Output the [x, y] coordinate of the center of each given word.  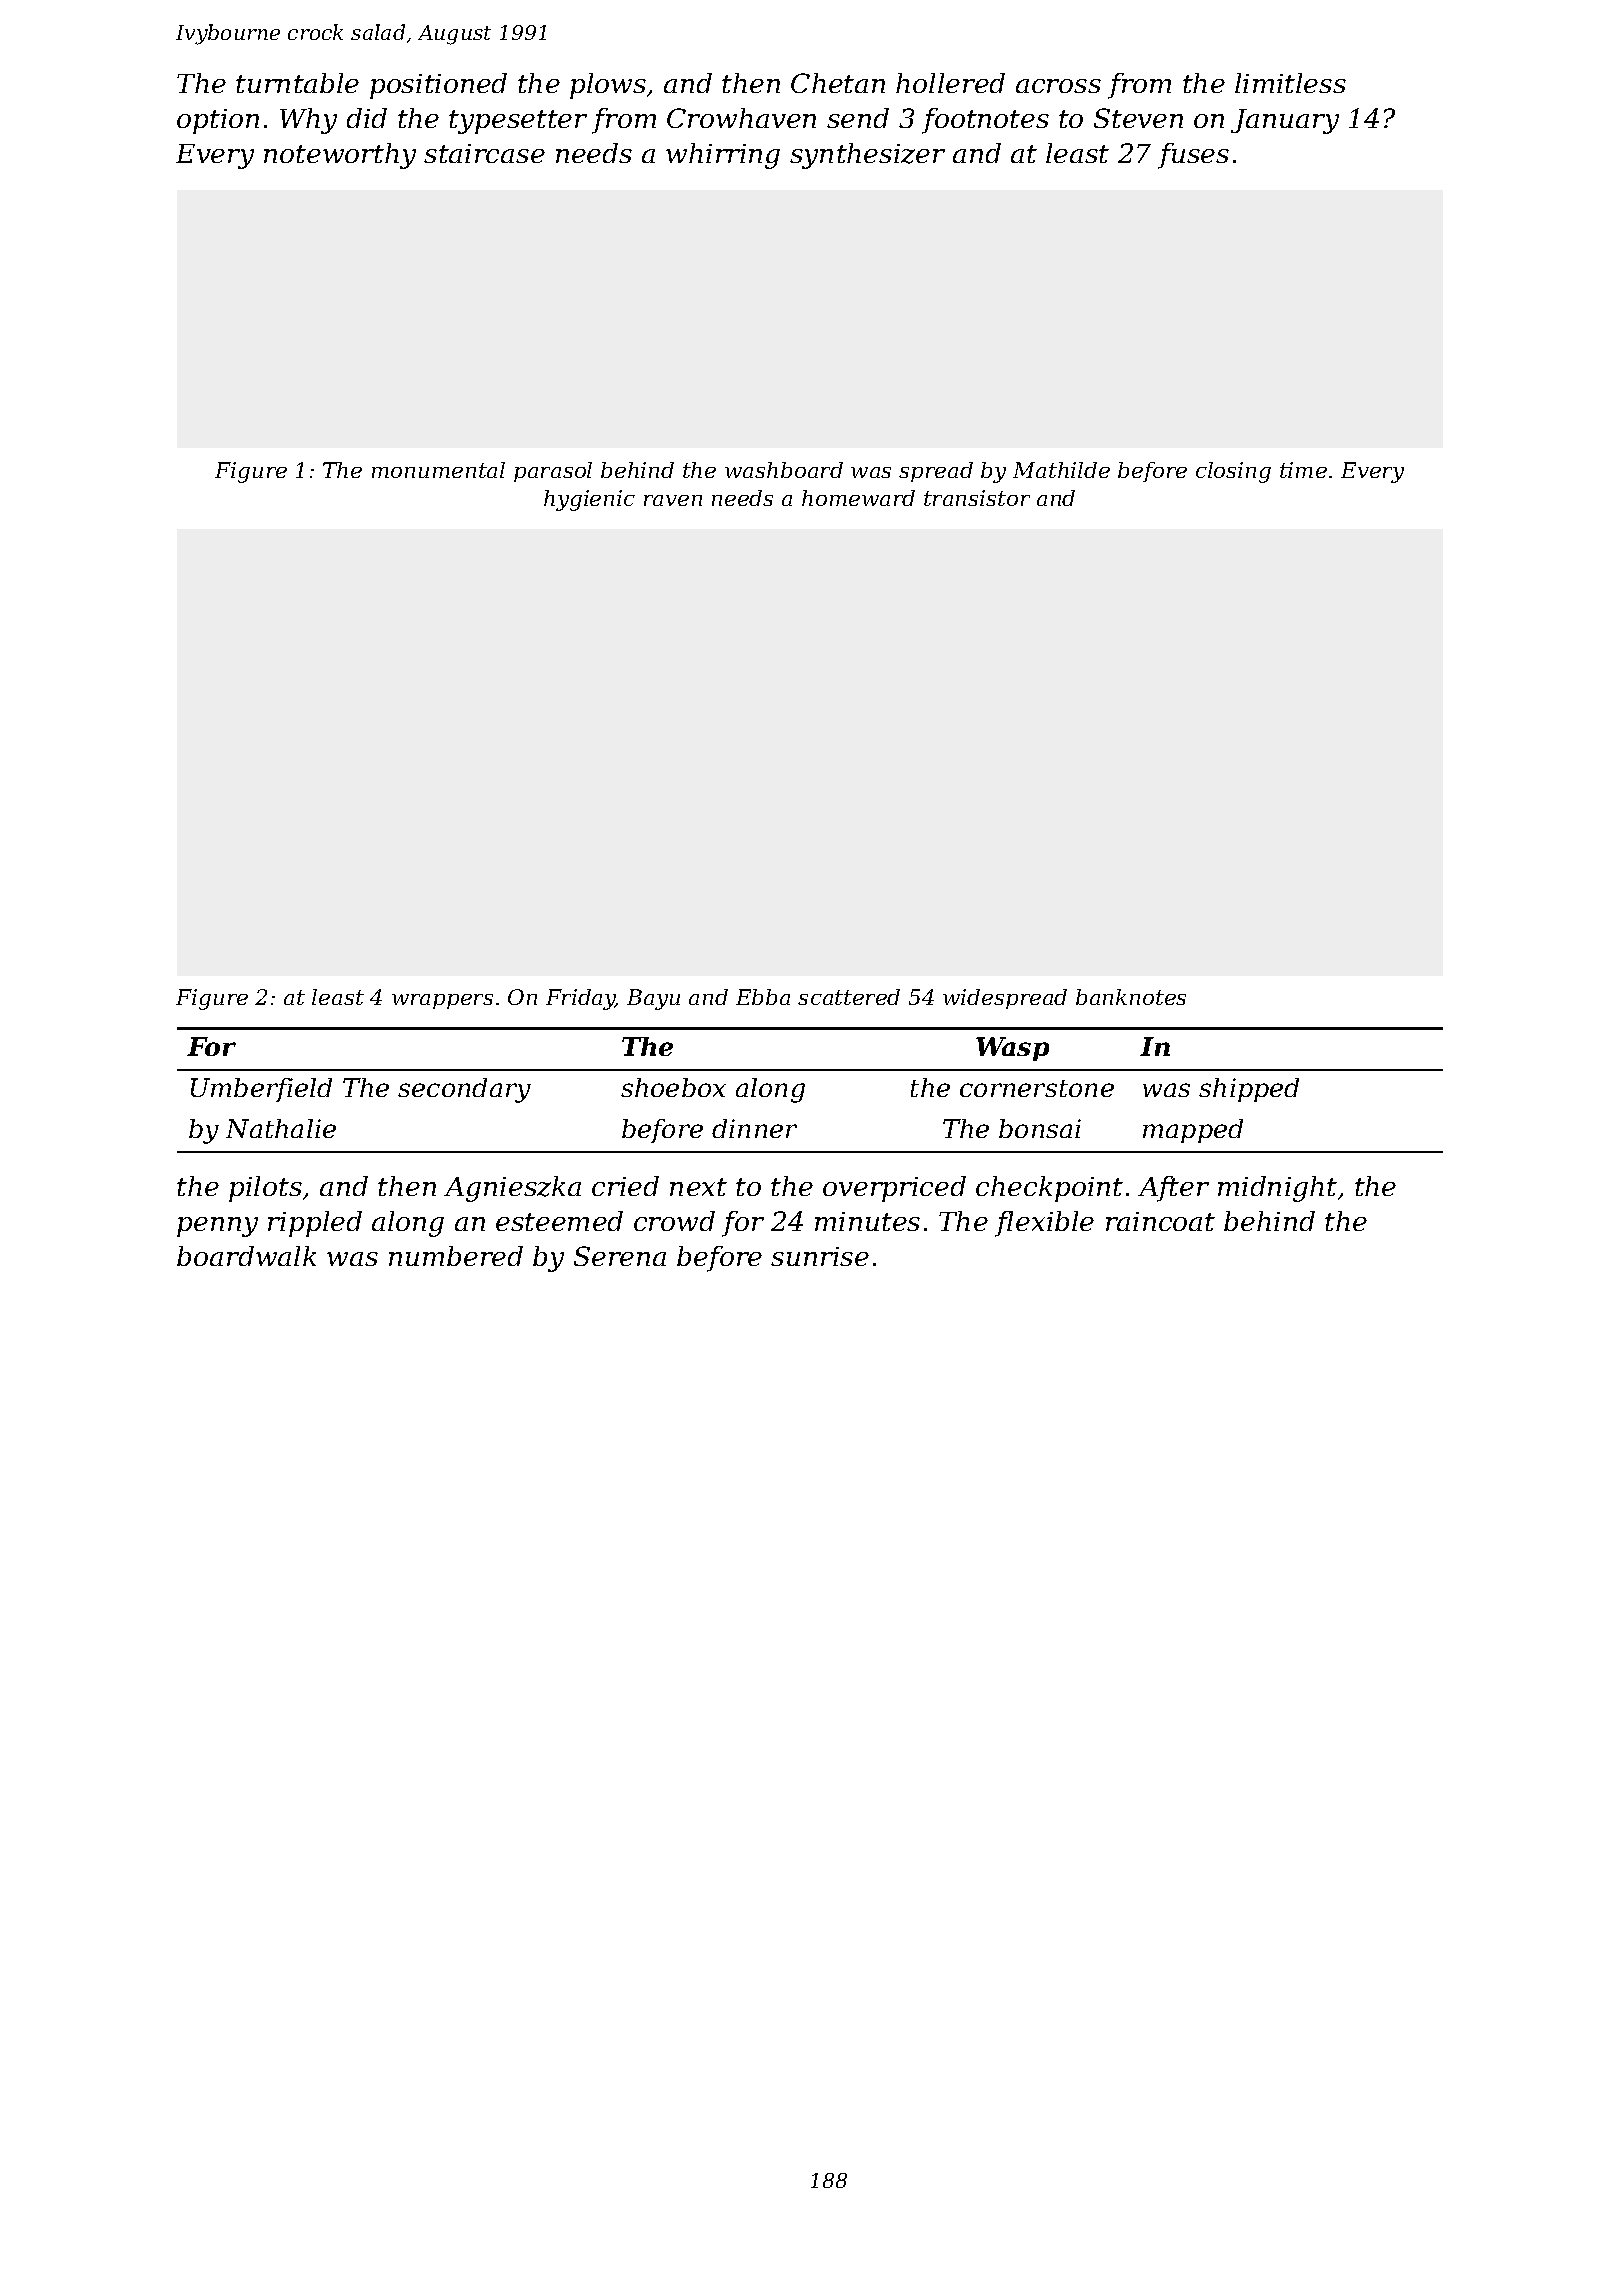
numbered [456, 1256]
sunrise [820, 1256]
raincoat [1160, 1221]
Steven [1138, 118]
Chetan [838, 83]
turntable [297, 83]
